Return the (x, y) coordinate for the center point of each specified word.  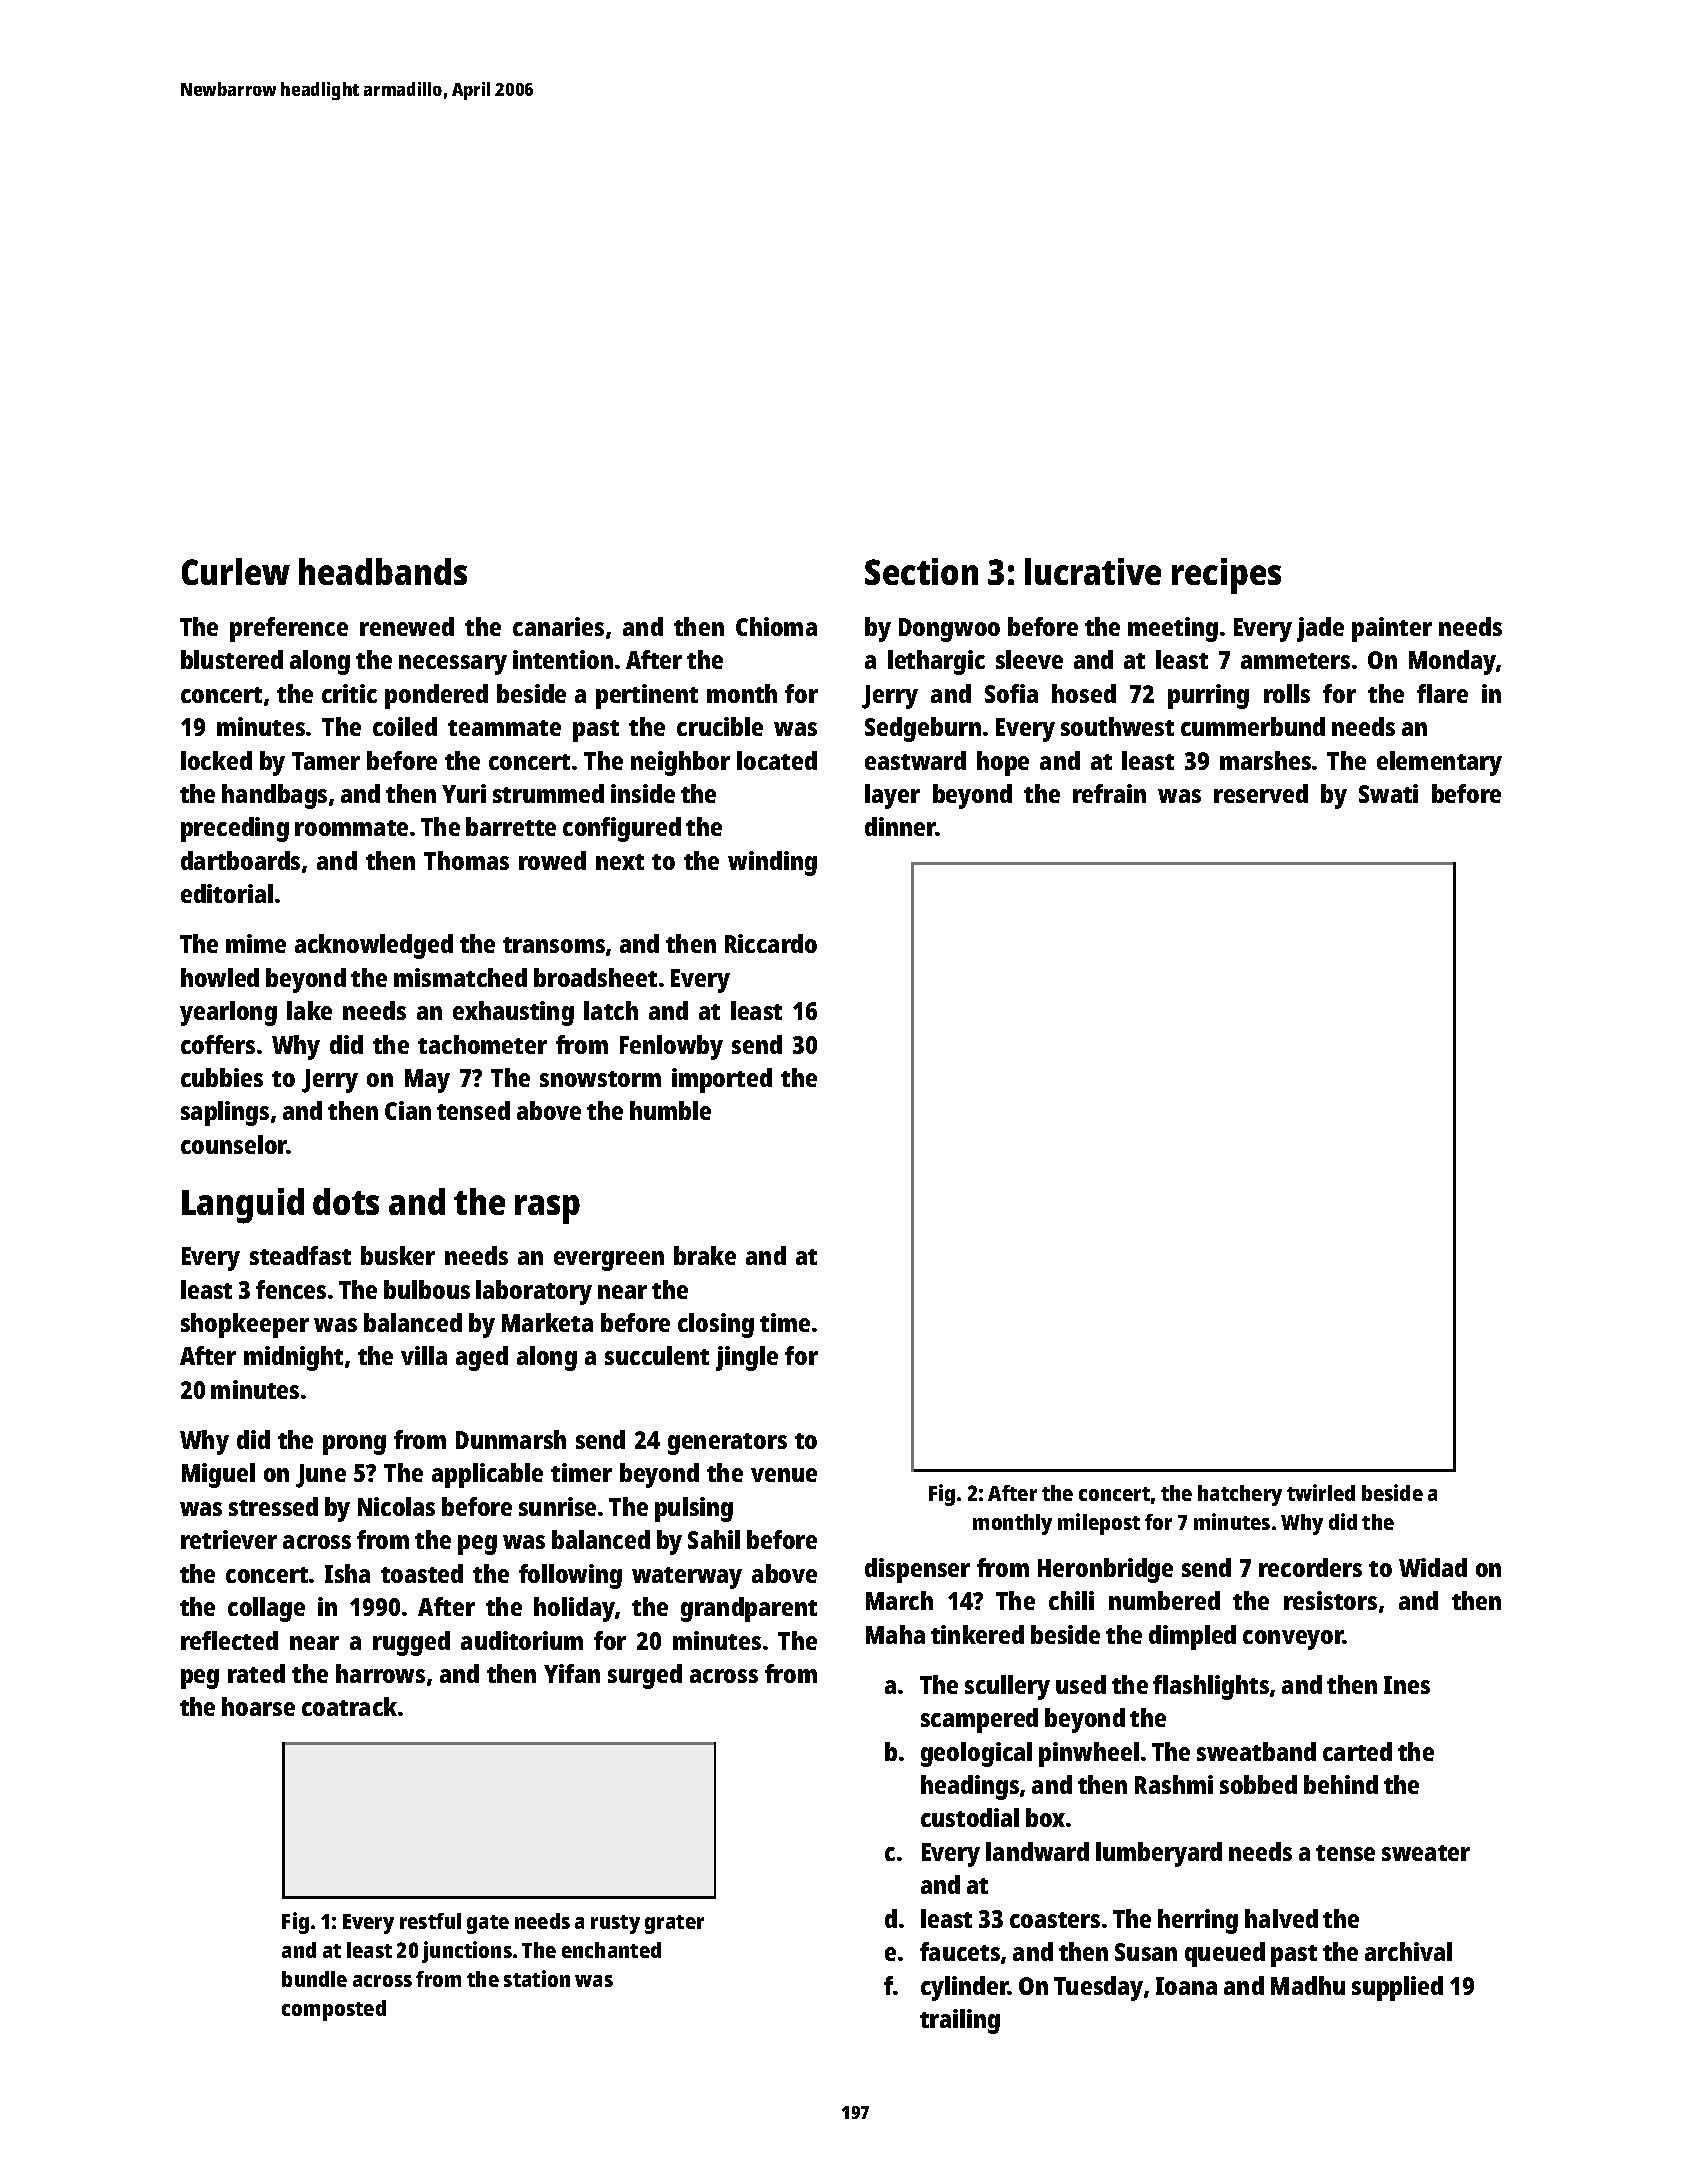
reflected (229, 1640)
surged (645, 1676)
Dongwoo (949, 630)
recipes (1226, 576)
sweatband (1256, 1751)
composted (334, 2010)
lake (309, 1010)
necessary (453, 665)
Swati (1388, 793)
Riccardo (771, 943)
